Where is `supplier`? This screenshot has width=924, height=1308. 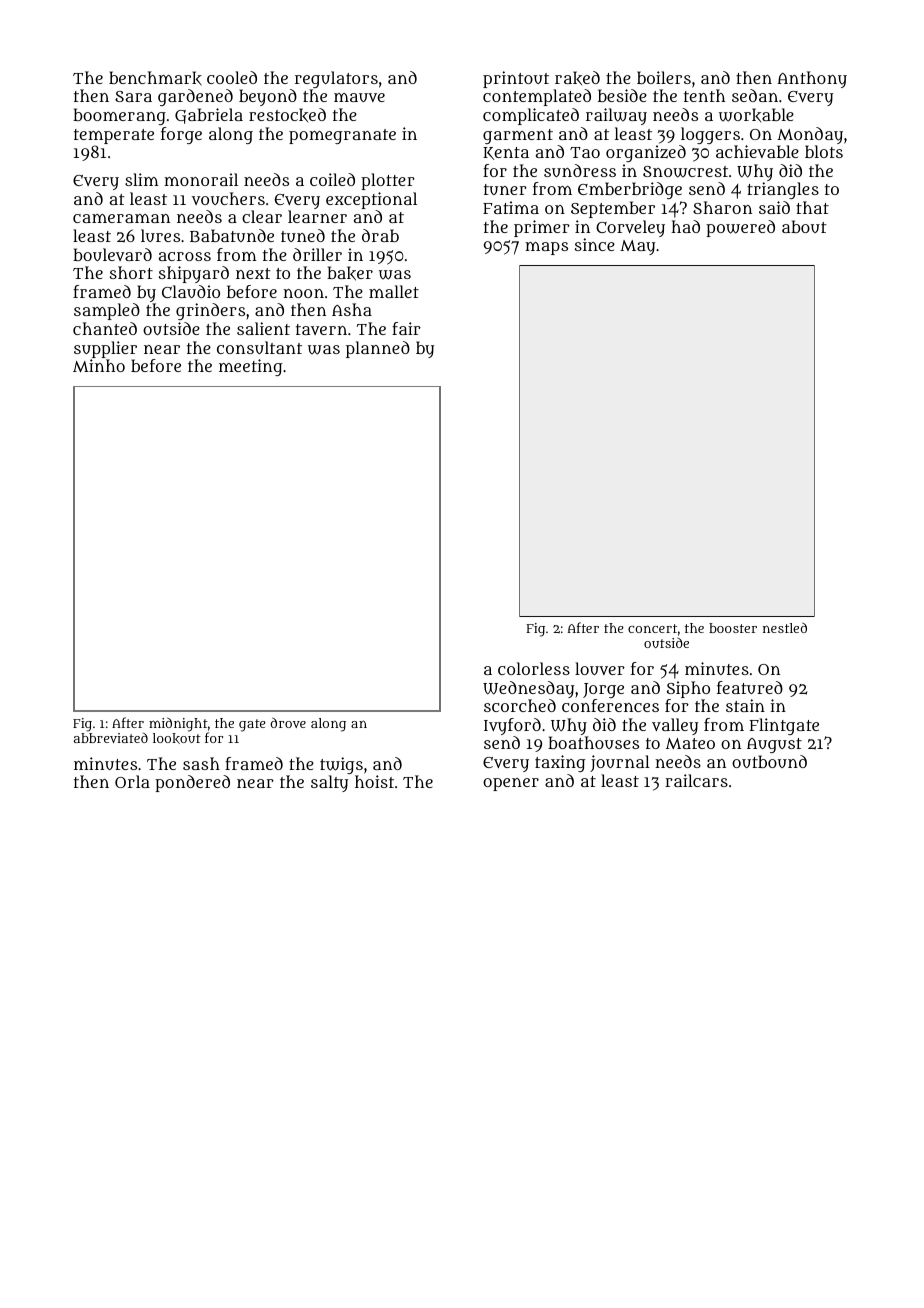 supplier is located at coordinates (105, 349).
